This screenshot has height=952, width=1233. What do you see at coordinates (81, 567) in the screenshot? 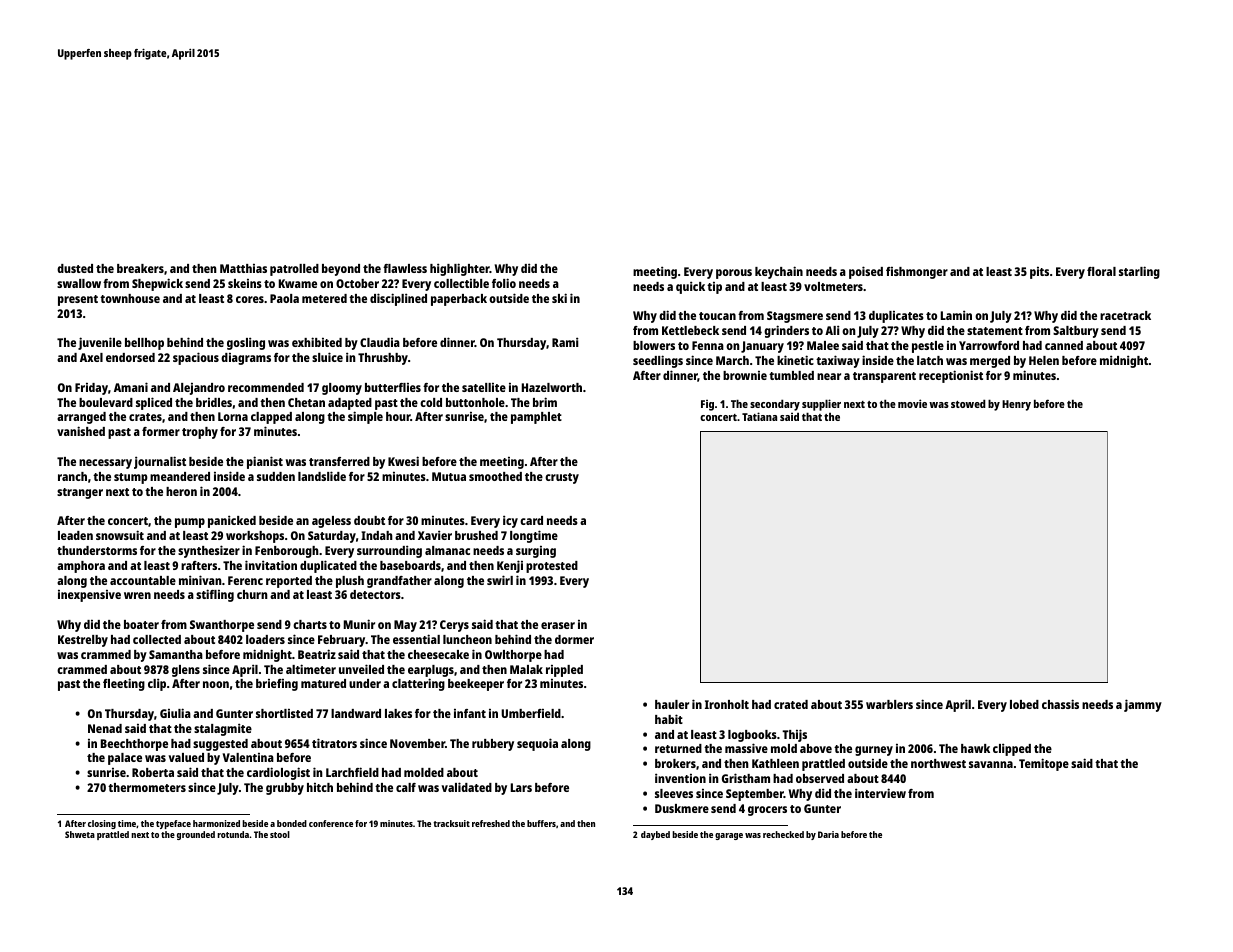
I see `amphora` at bounding box center [81, 567].
